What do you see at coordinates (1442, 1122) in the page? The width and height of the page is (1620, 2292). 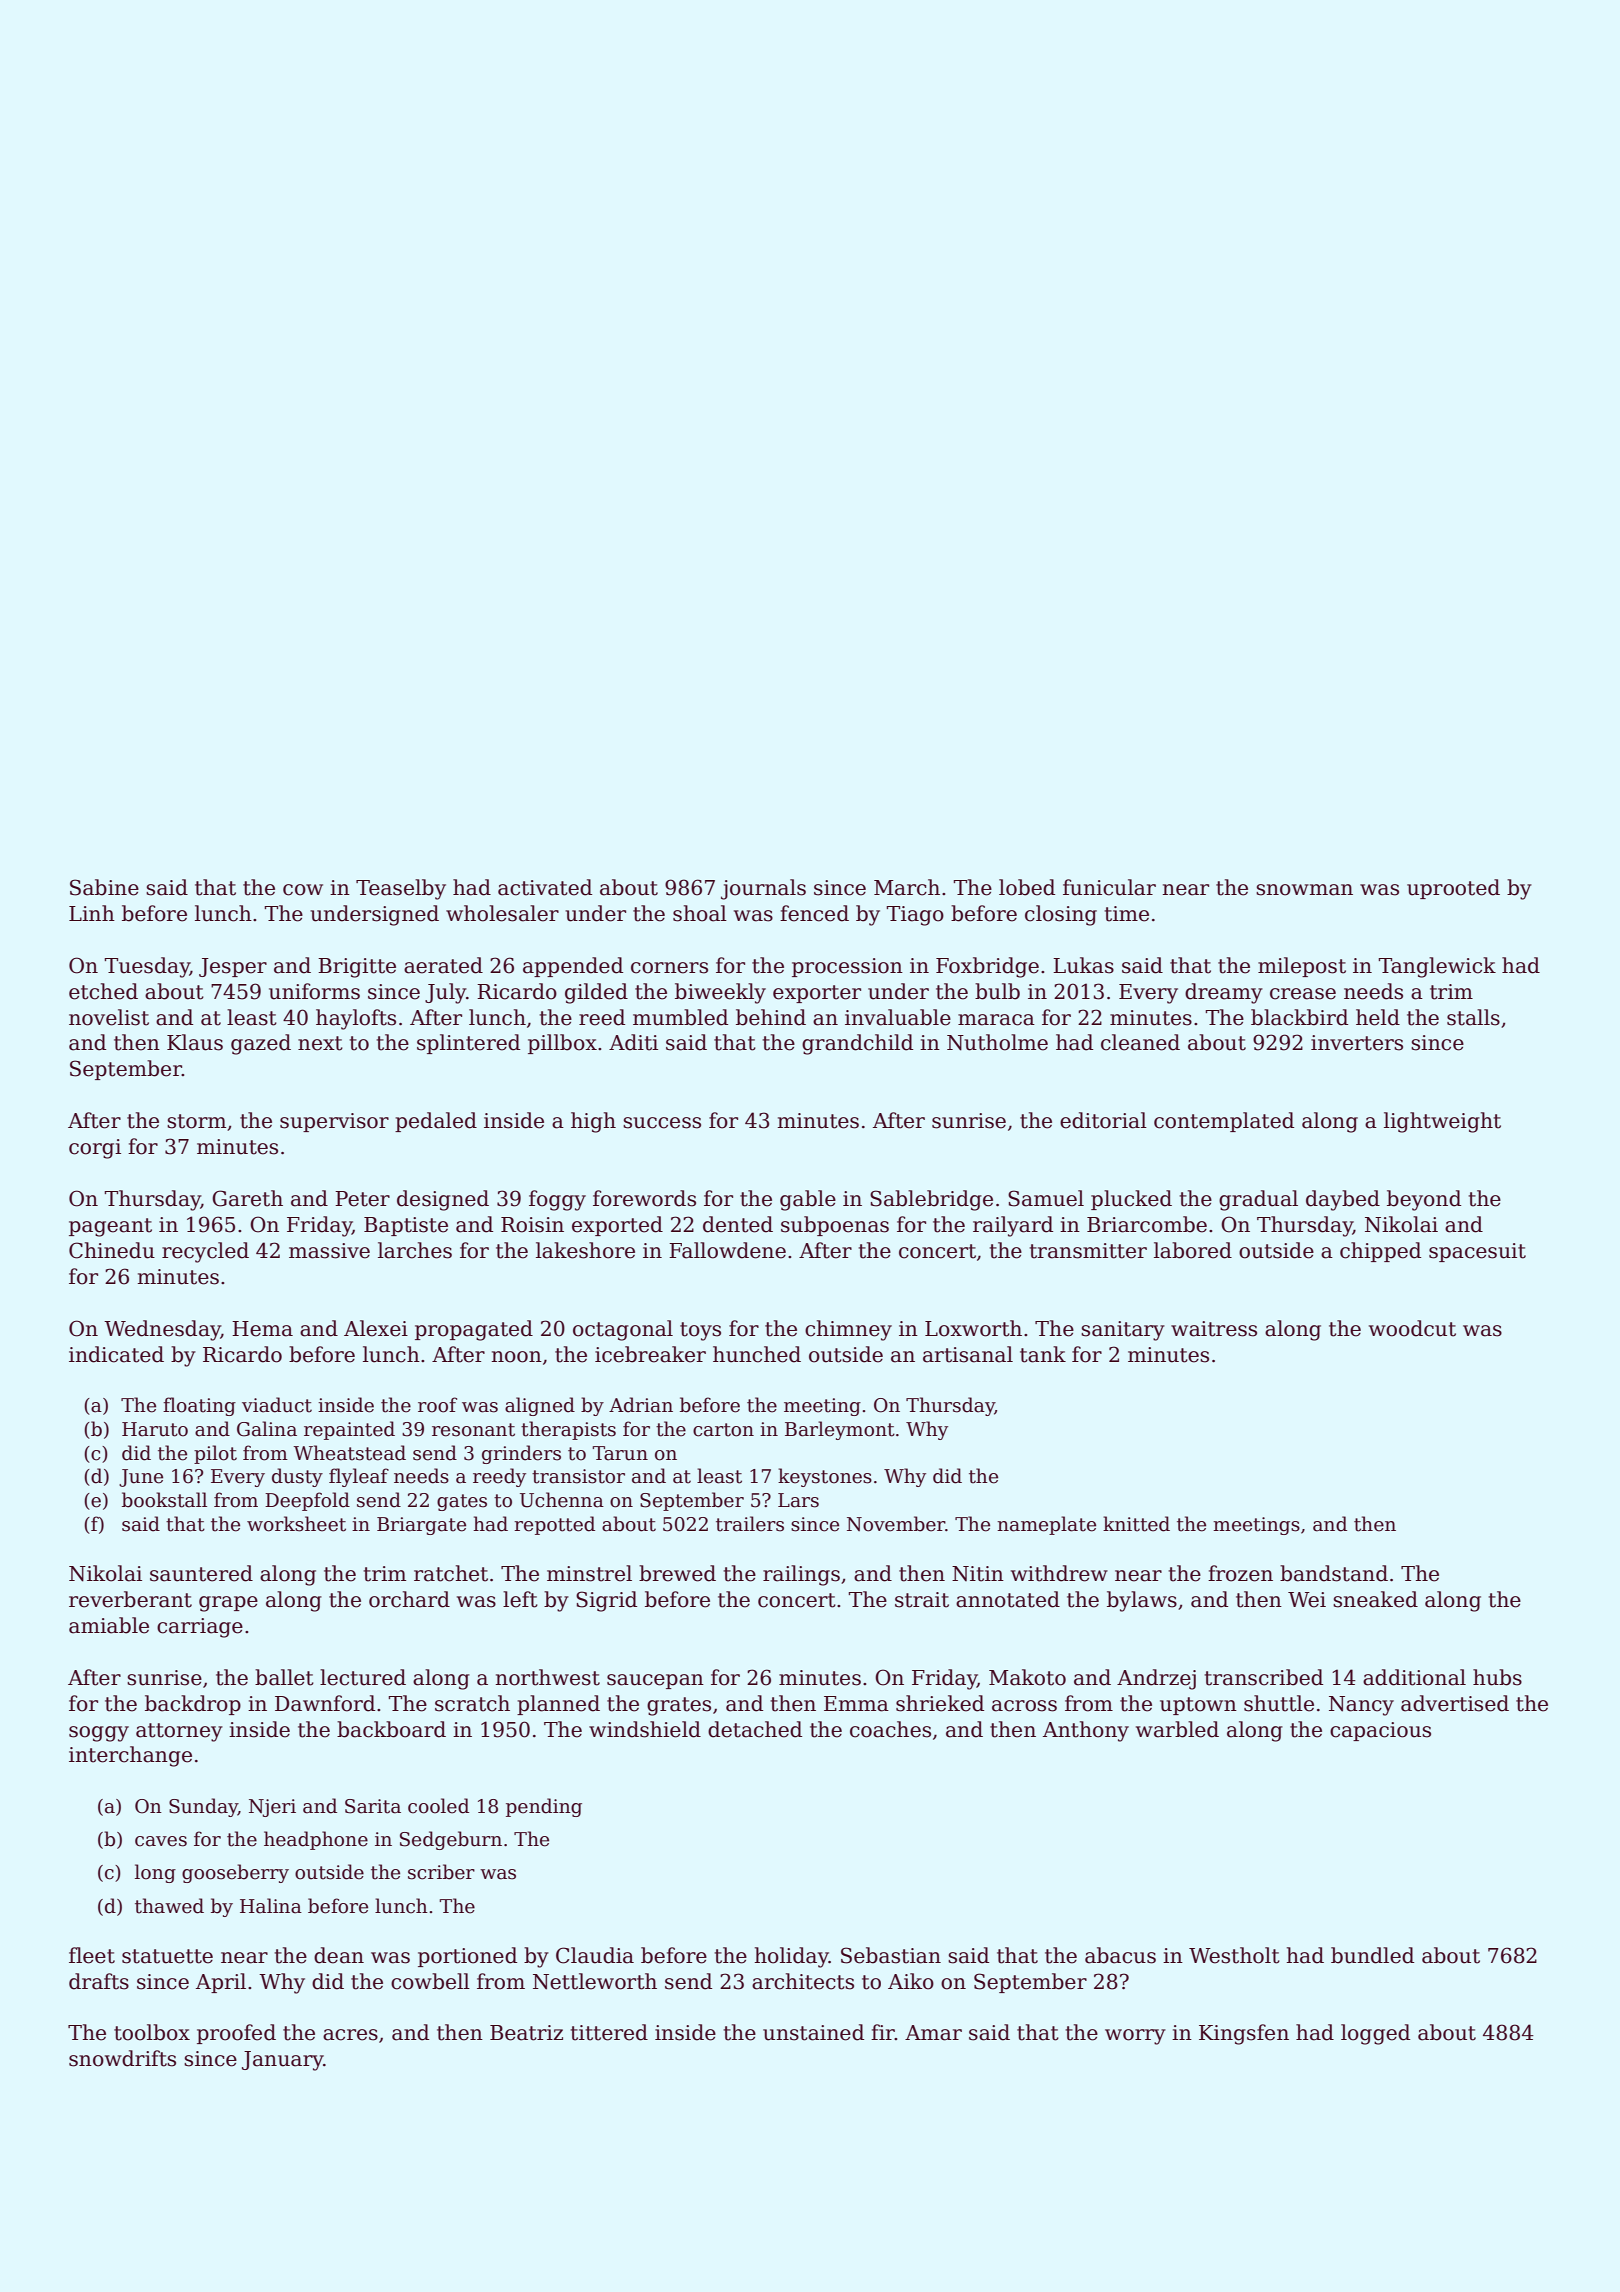 I see `lightweight` at bounding box center [1442, 1122].
